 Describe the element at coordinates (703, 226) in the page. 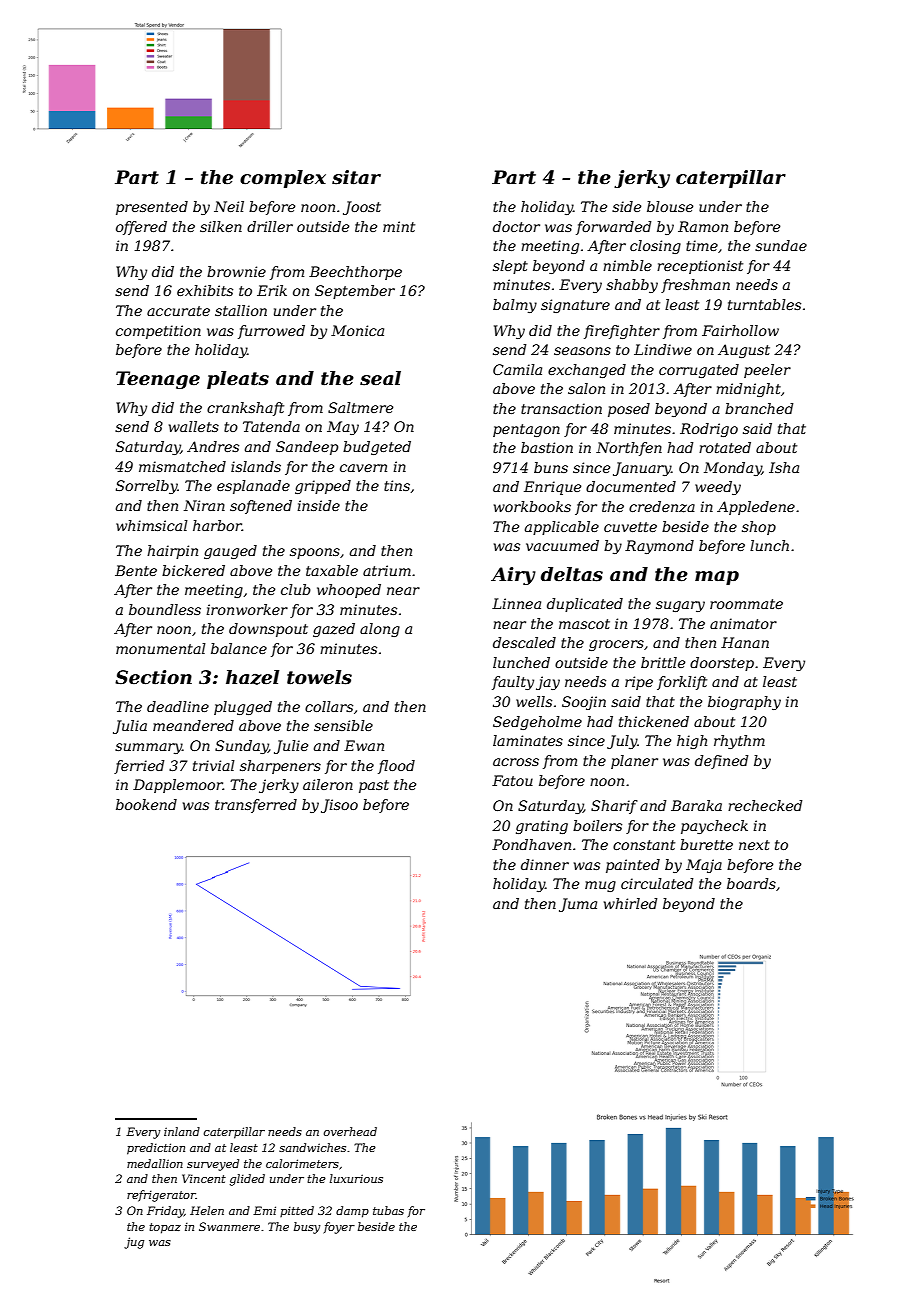

I see `Ramon` at that location.
